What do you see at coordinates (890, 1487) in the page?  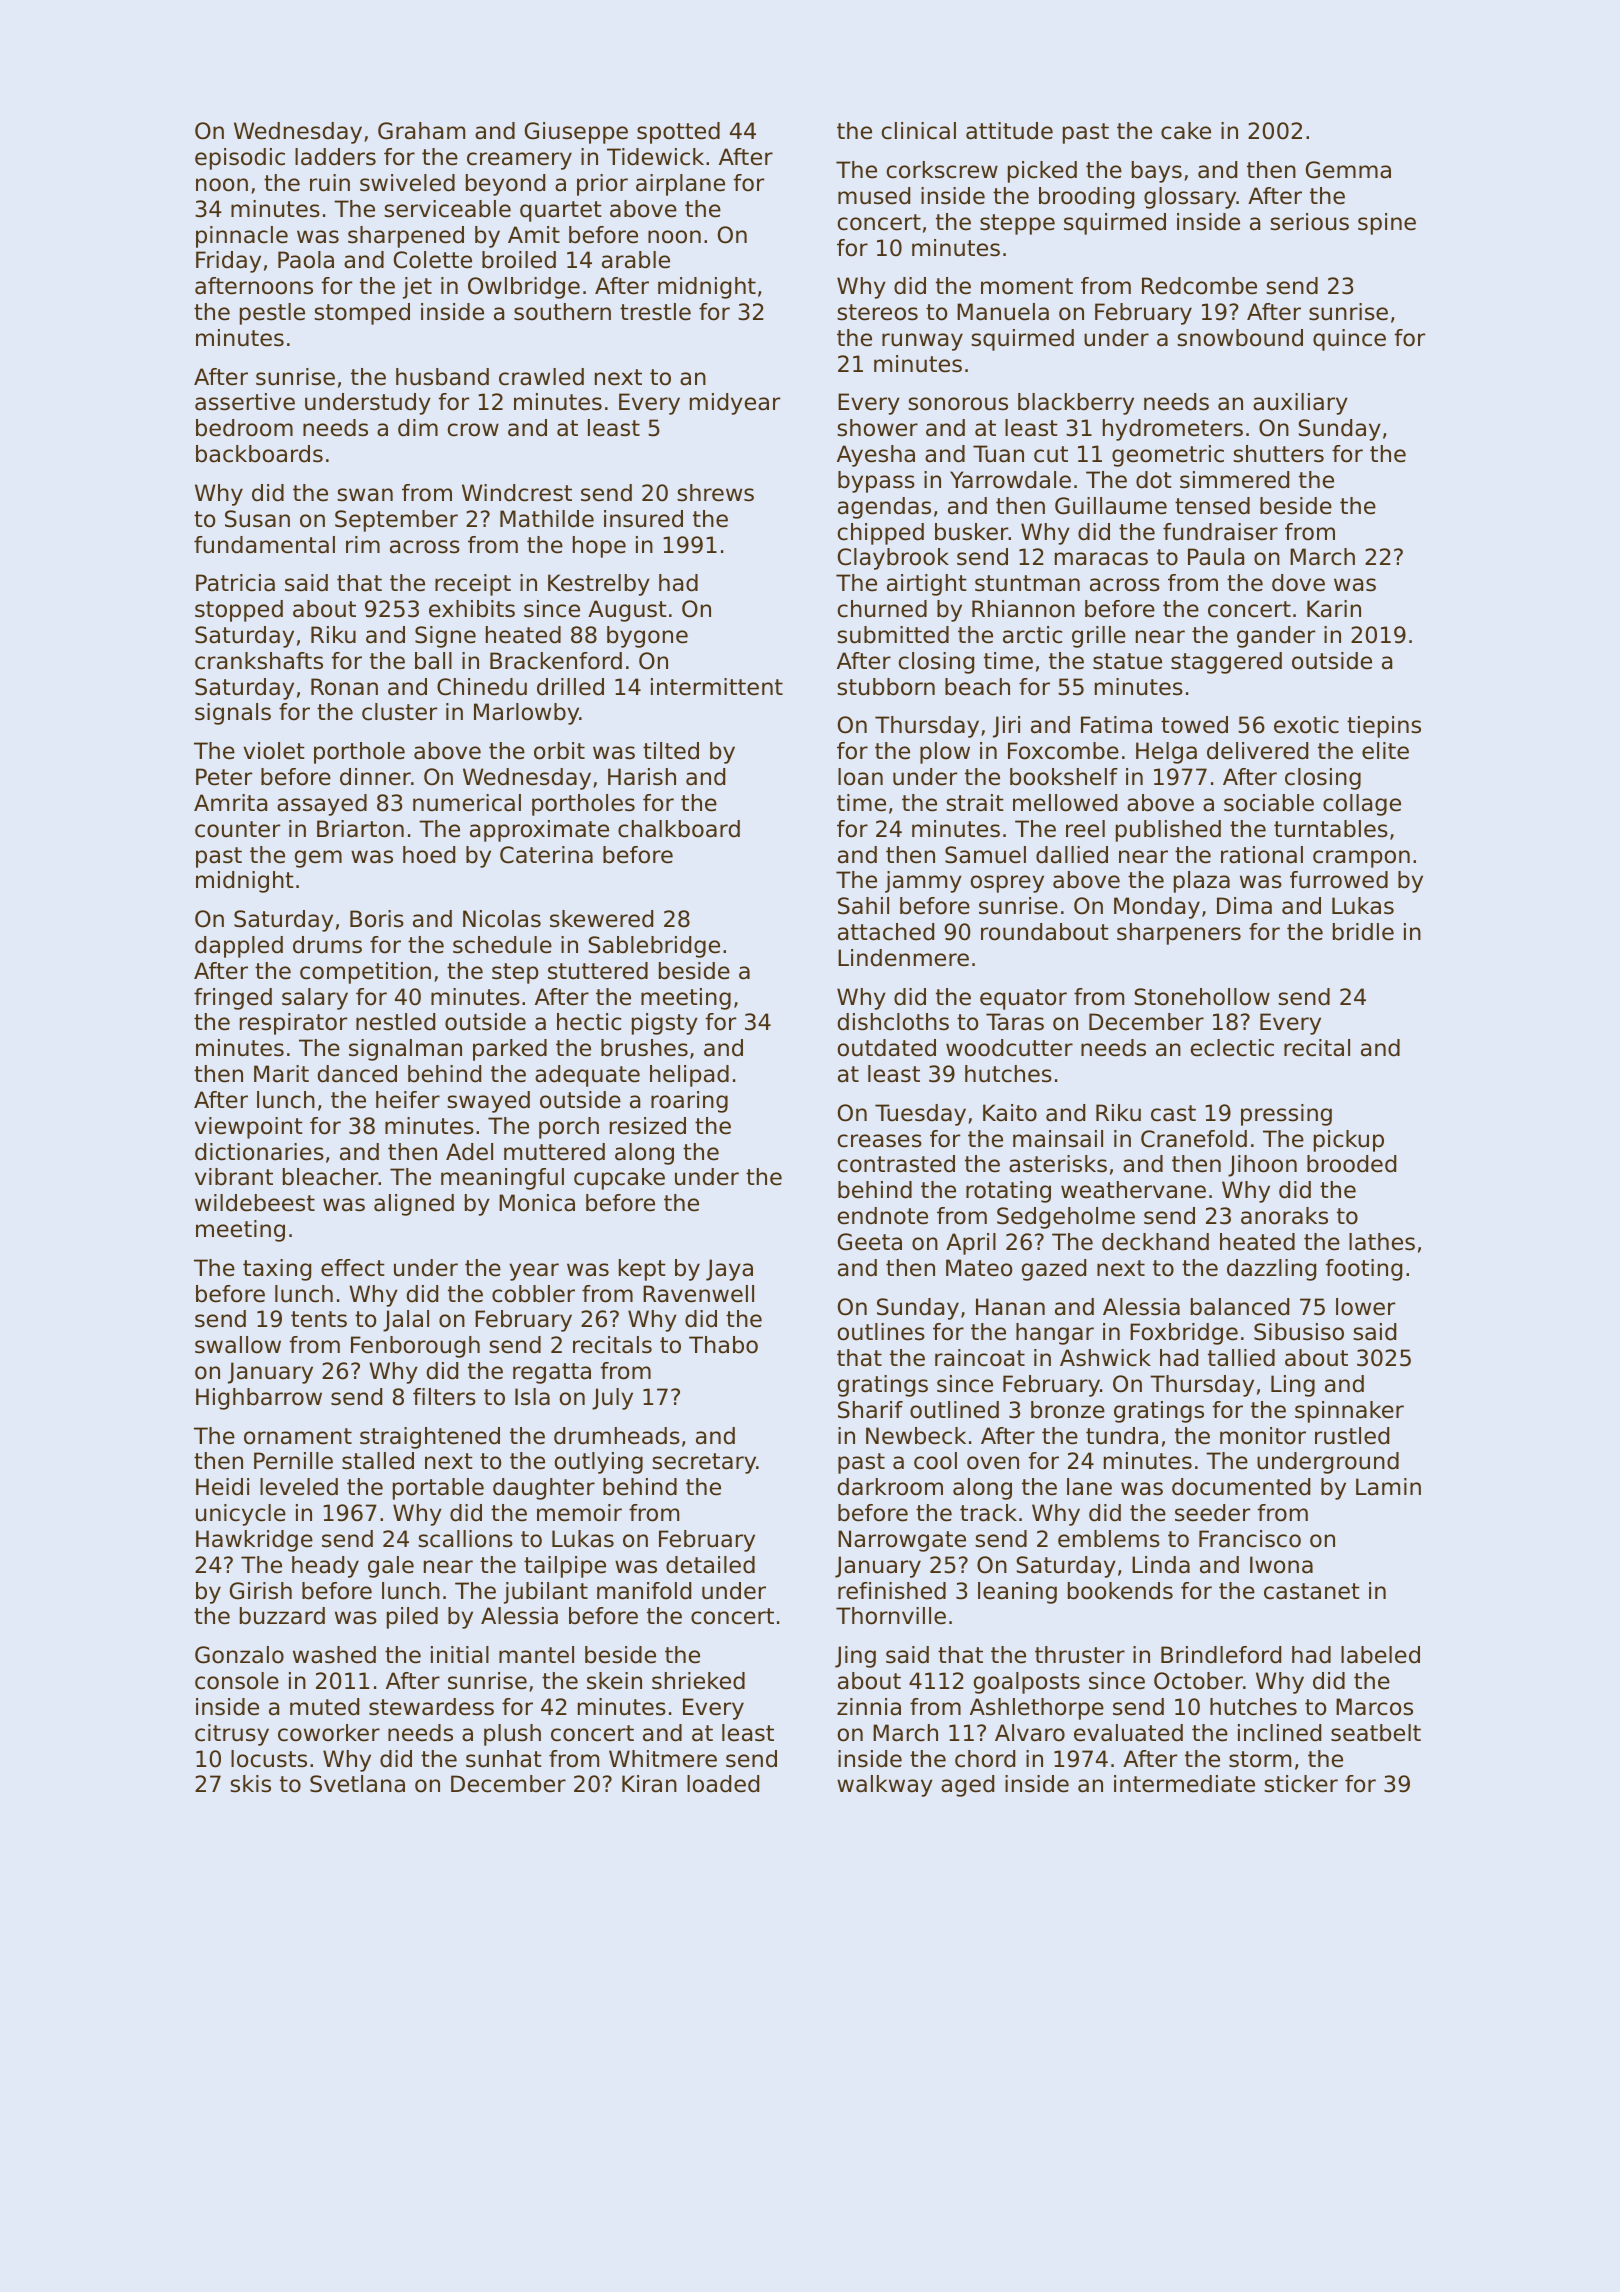 I see `darkroom` at bounding box center [890, 1487].
